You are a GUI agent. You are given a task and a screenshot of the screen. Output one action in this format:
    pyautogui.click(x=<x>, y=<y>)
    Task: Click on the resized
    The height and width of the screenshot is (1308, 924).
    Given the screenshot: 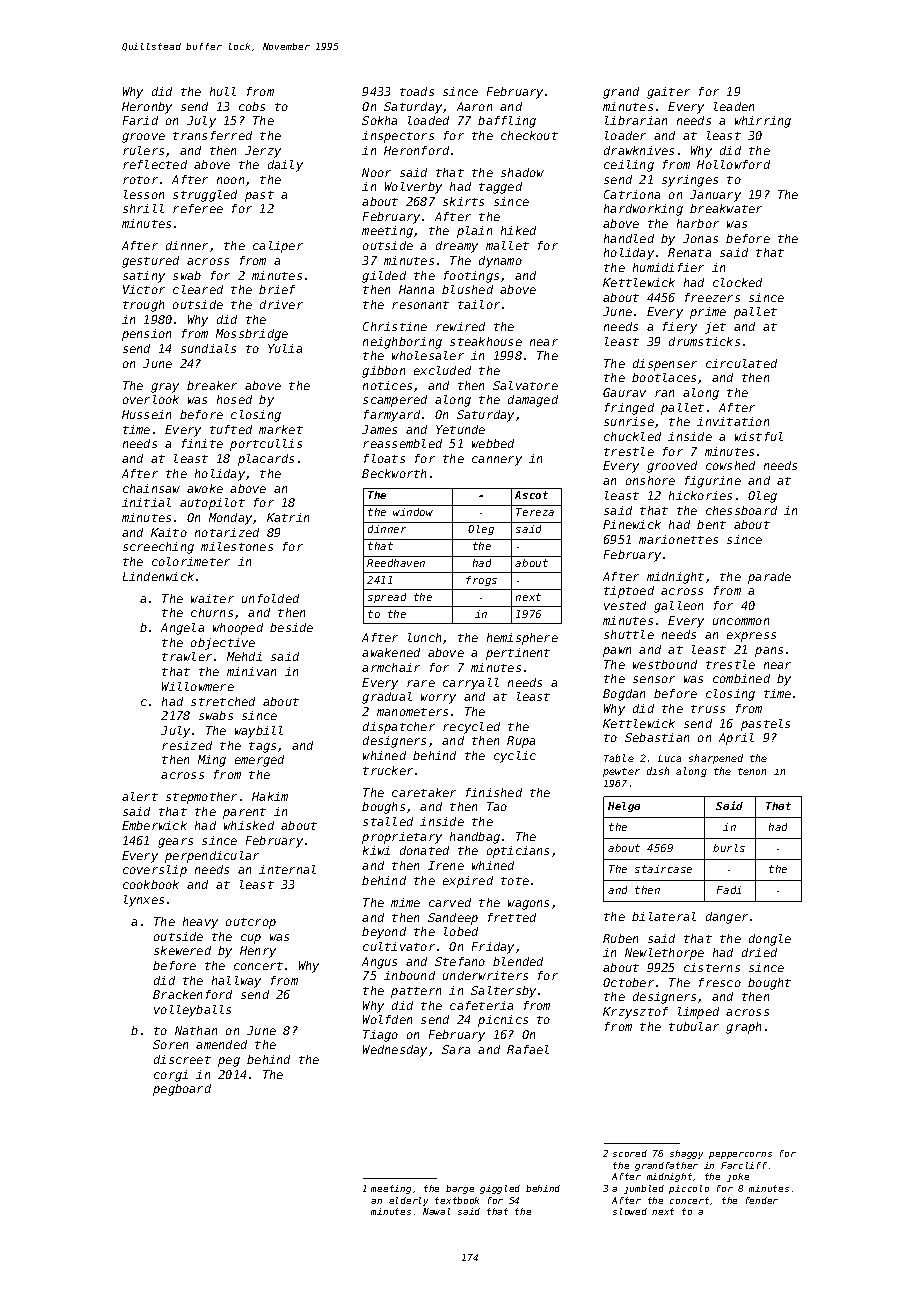 What is the action you would take?
    pyautogui.click(x=187, y=745)
